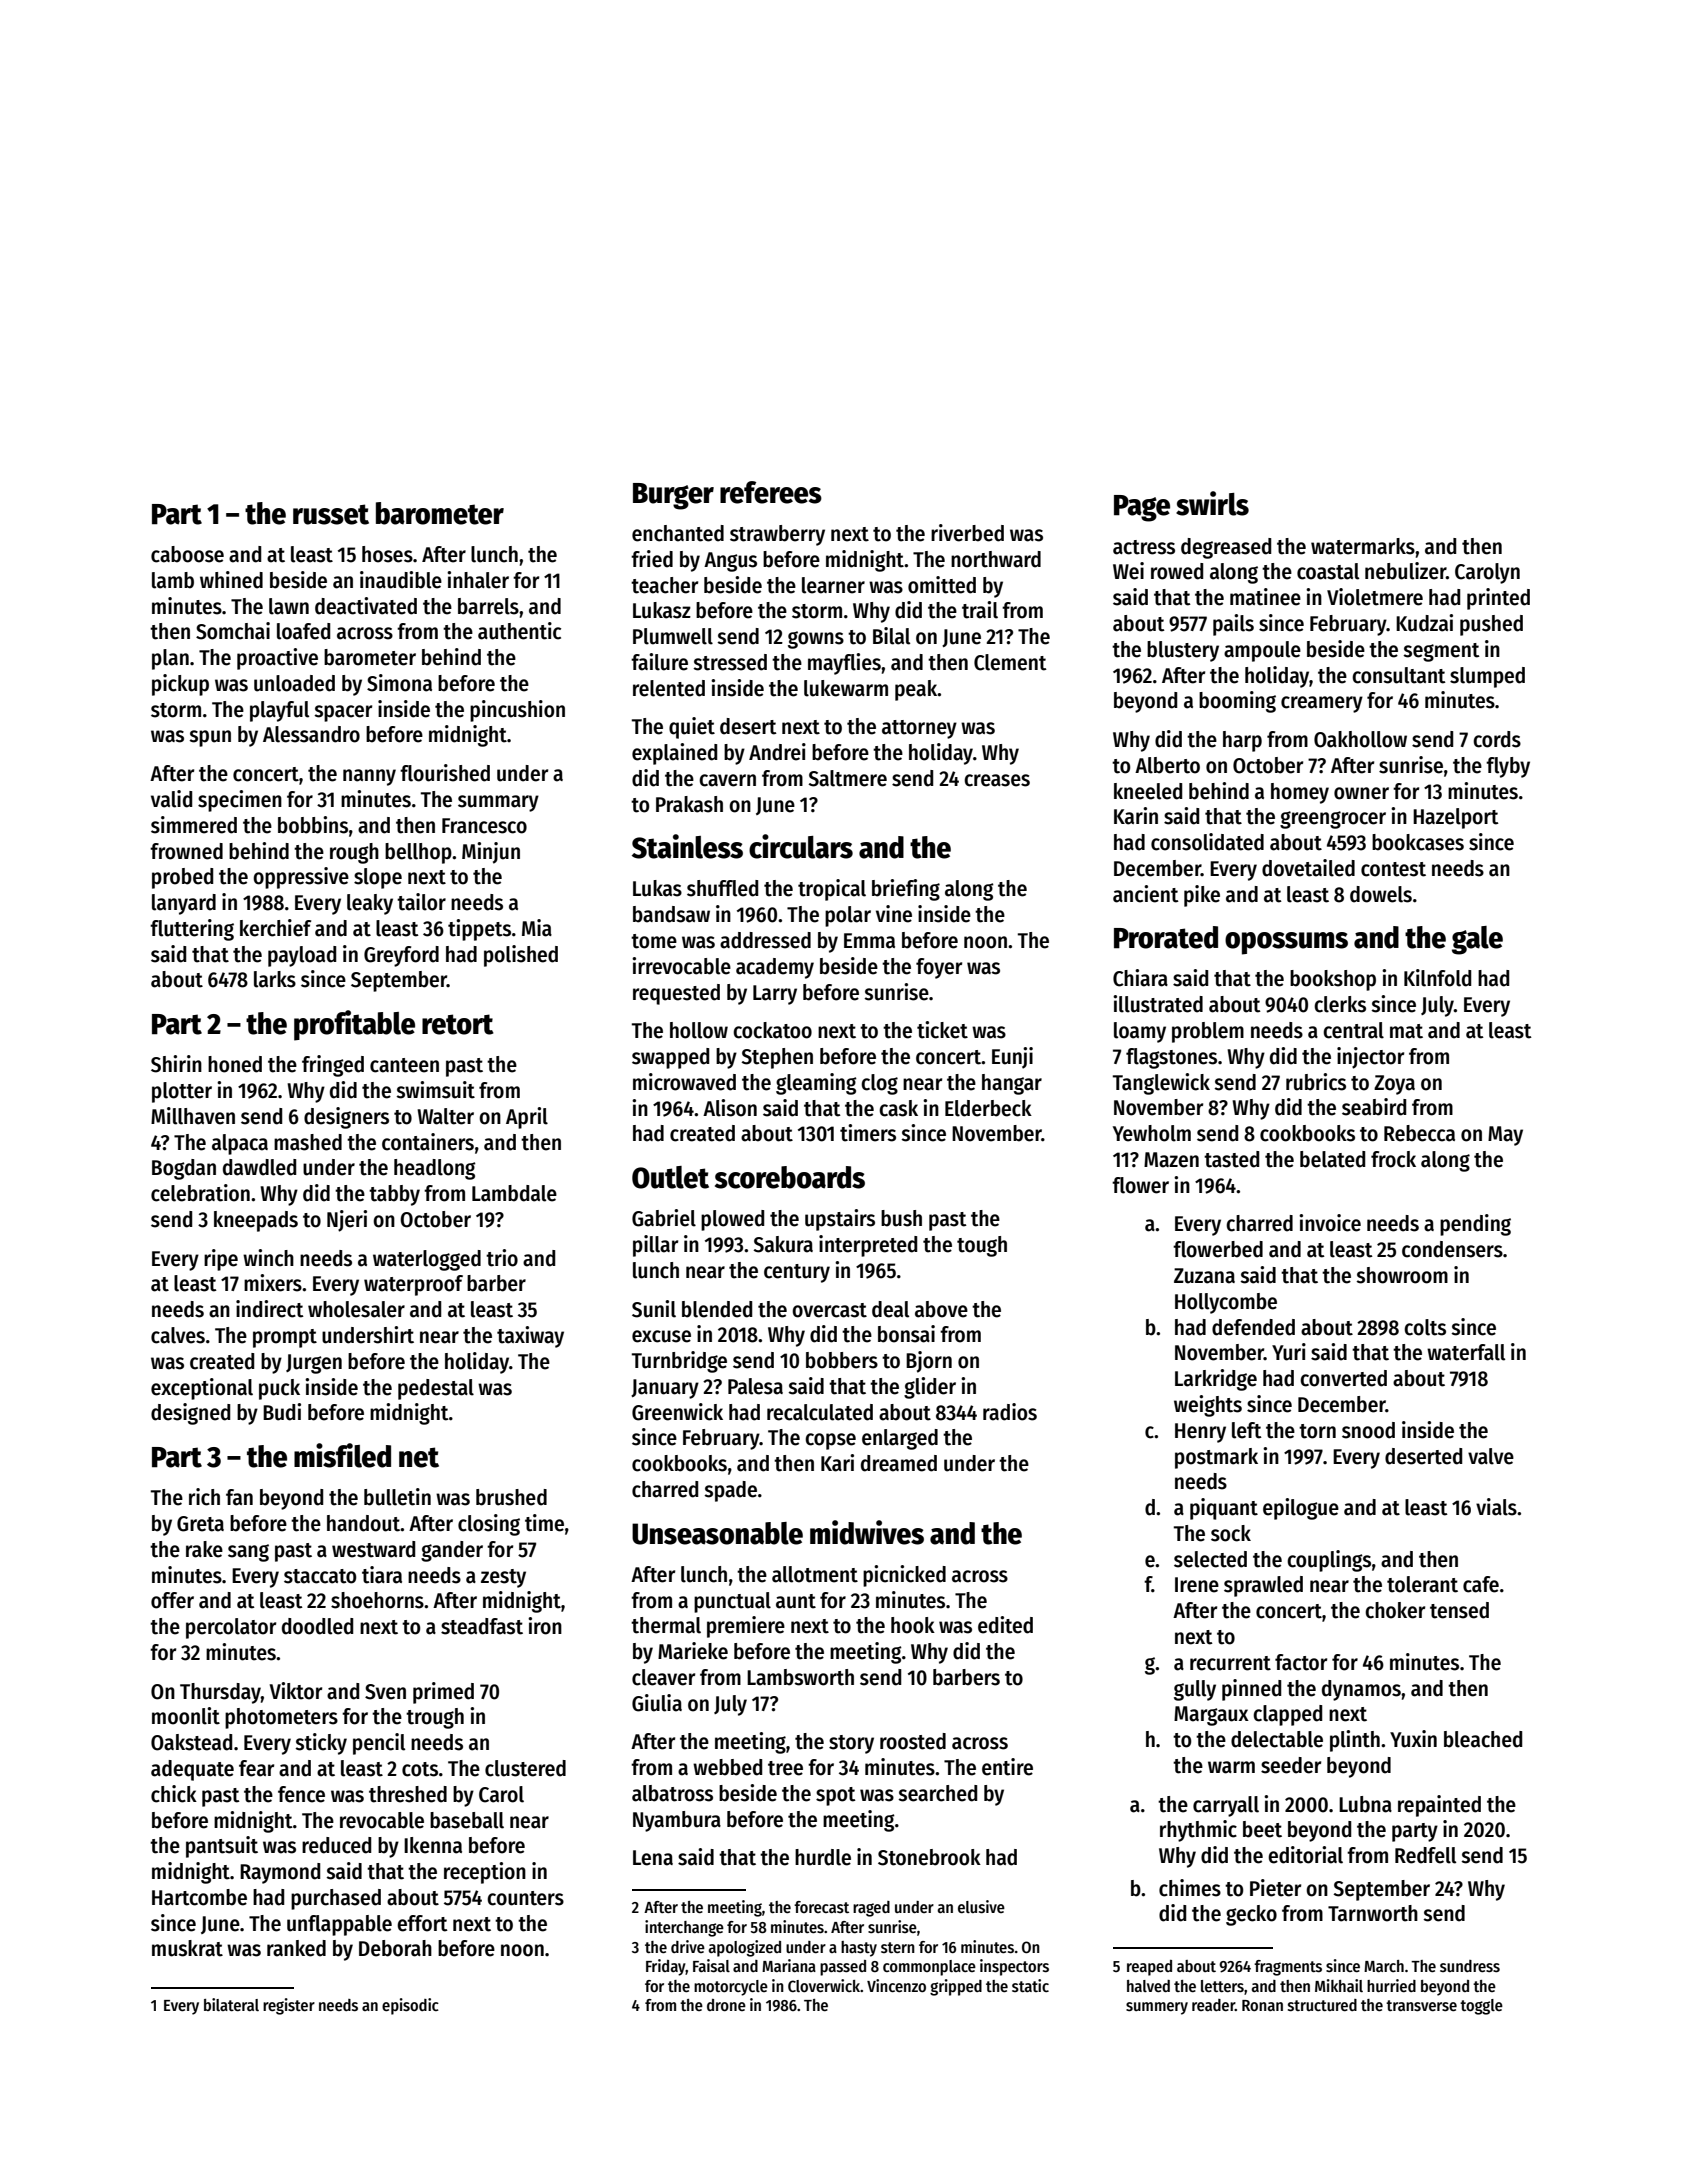 The width and height of the document is (1683, 2178). Describe the element at coordinates (1368, 1430) in the document. I see `snood` at that location.
